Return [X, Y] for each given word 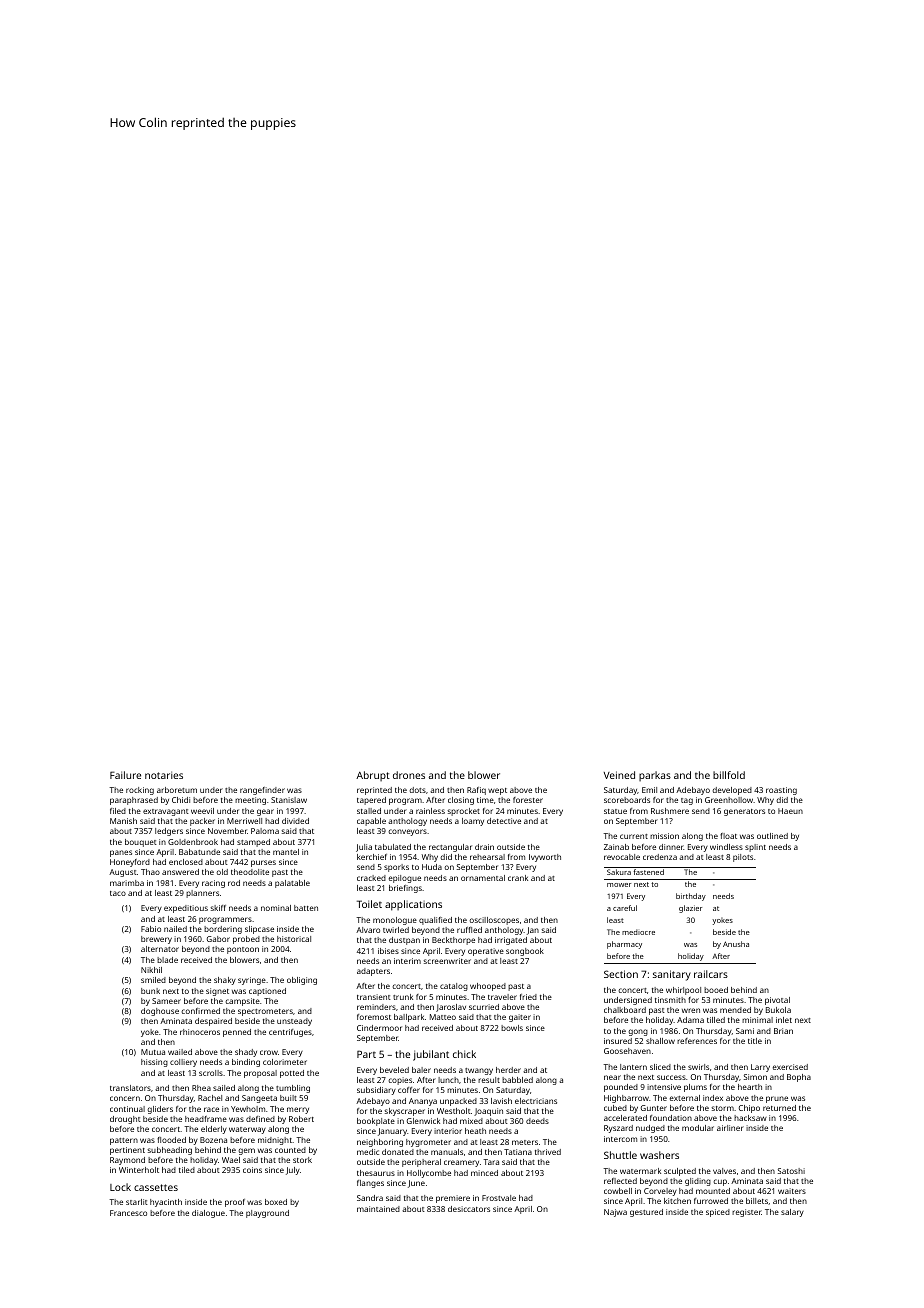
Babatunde [199, 852]
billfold [729, 775]
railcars [711, 974]
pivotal [777, 1001]
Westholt [454, 1111]
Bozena [213, 1140]
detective [504, 821]
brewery [156, 940]
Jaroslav [451, 1008]
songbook [525, 952]
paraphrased [134, 801]
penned [237, 1033]
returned [779, 1108]
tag [687, 801]
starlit [137, 1202]
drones [409, 775]
